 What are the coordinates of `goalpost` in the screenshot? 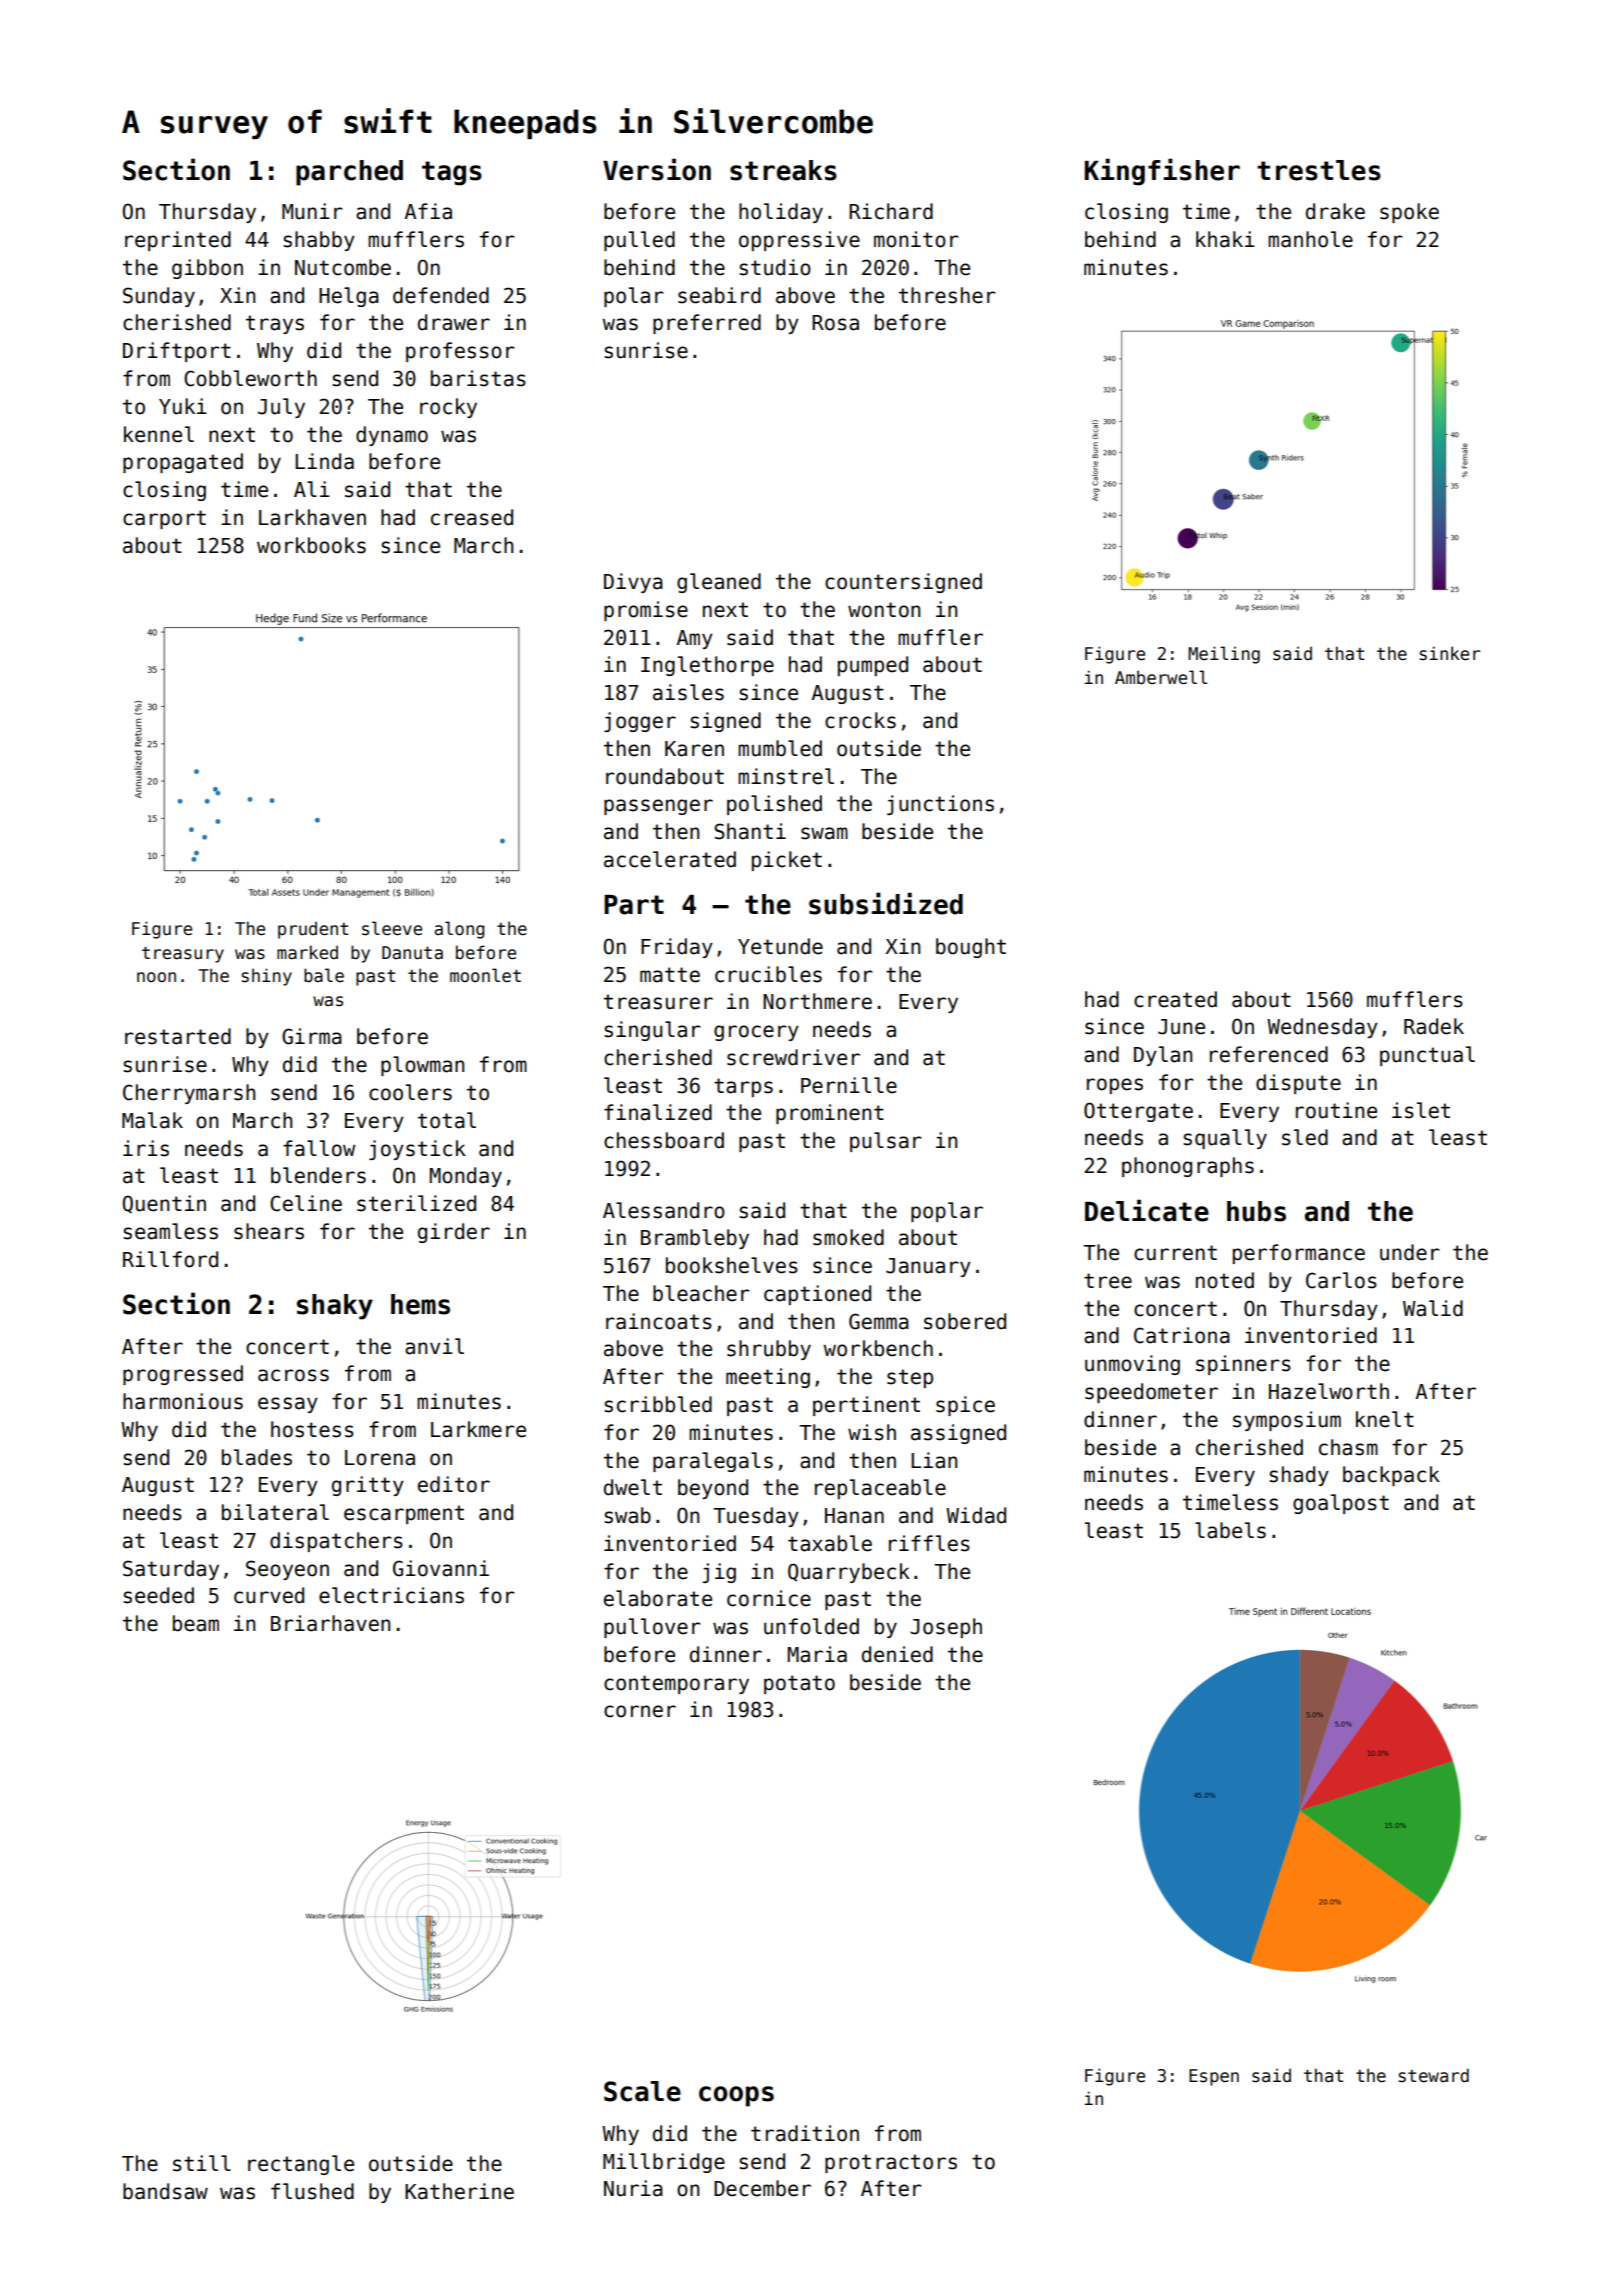 It's located at (1341, 1504).
